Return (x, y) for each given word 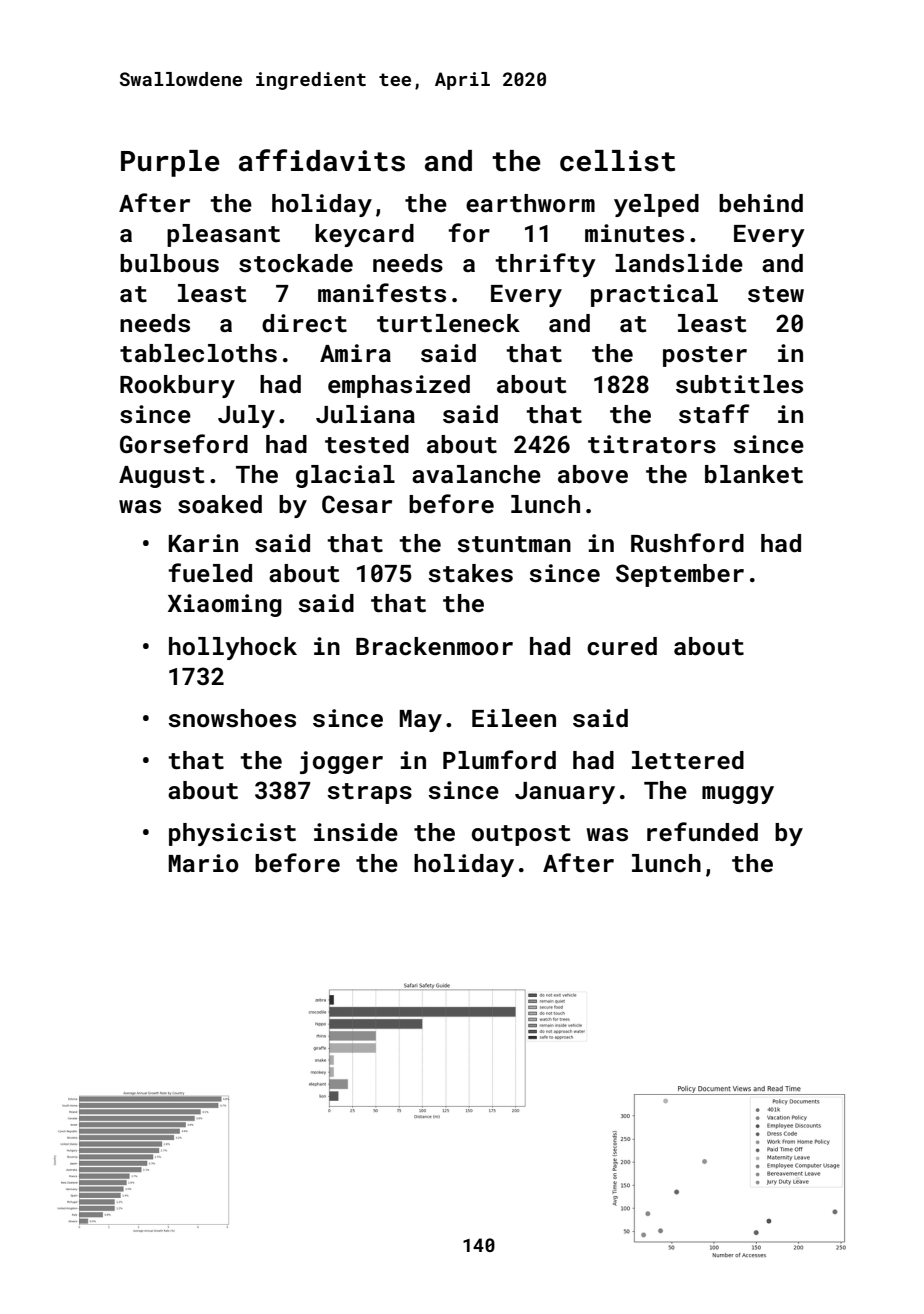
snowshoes (232, 718)
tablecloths (198, 353)
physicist (232, 834)
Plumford (499, 759)
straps (369, 793)
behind (761, 203)
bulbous (169, 263)
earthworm (530, 203)
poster (705, 356)
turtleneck (448, 323)
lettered (688, 760)
